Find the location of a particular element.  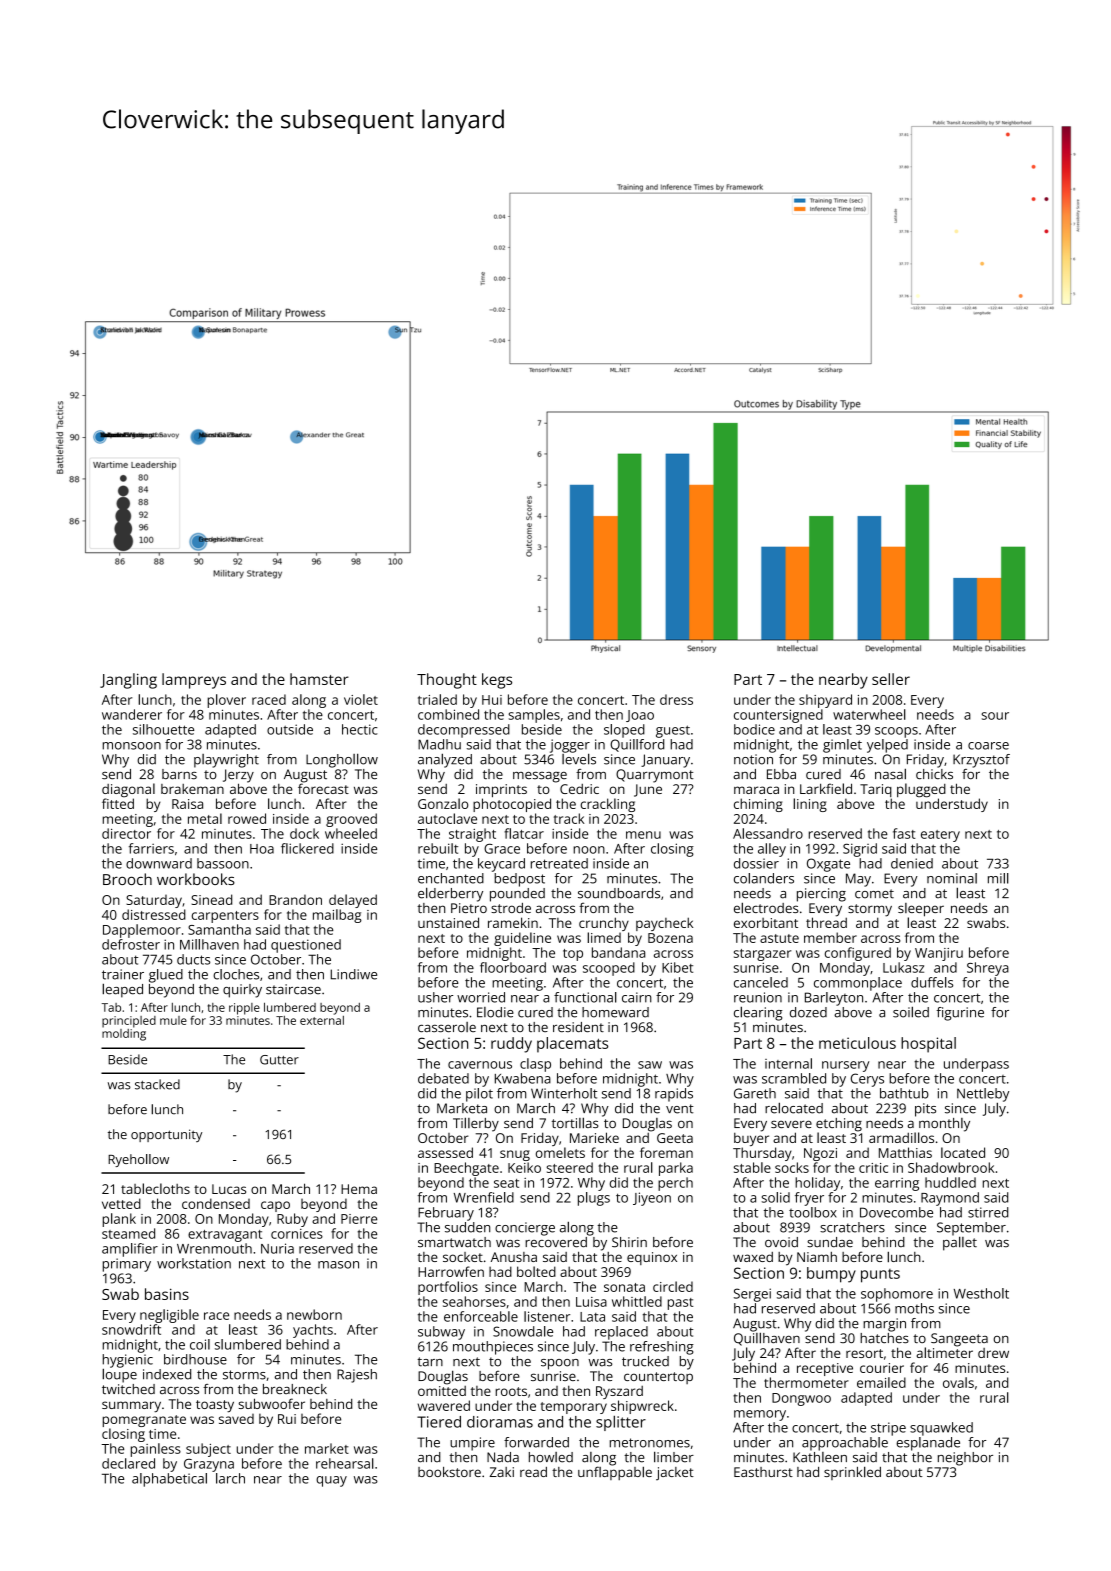

debated is located at coordinates (443, 1078).
